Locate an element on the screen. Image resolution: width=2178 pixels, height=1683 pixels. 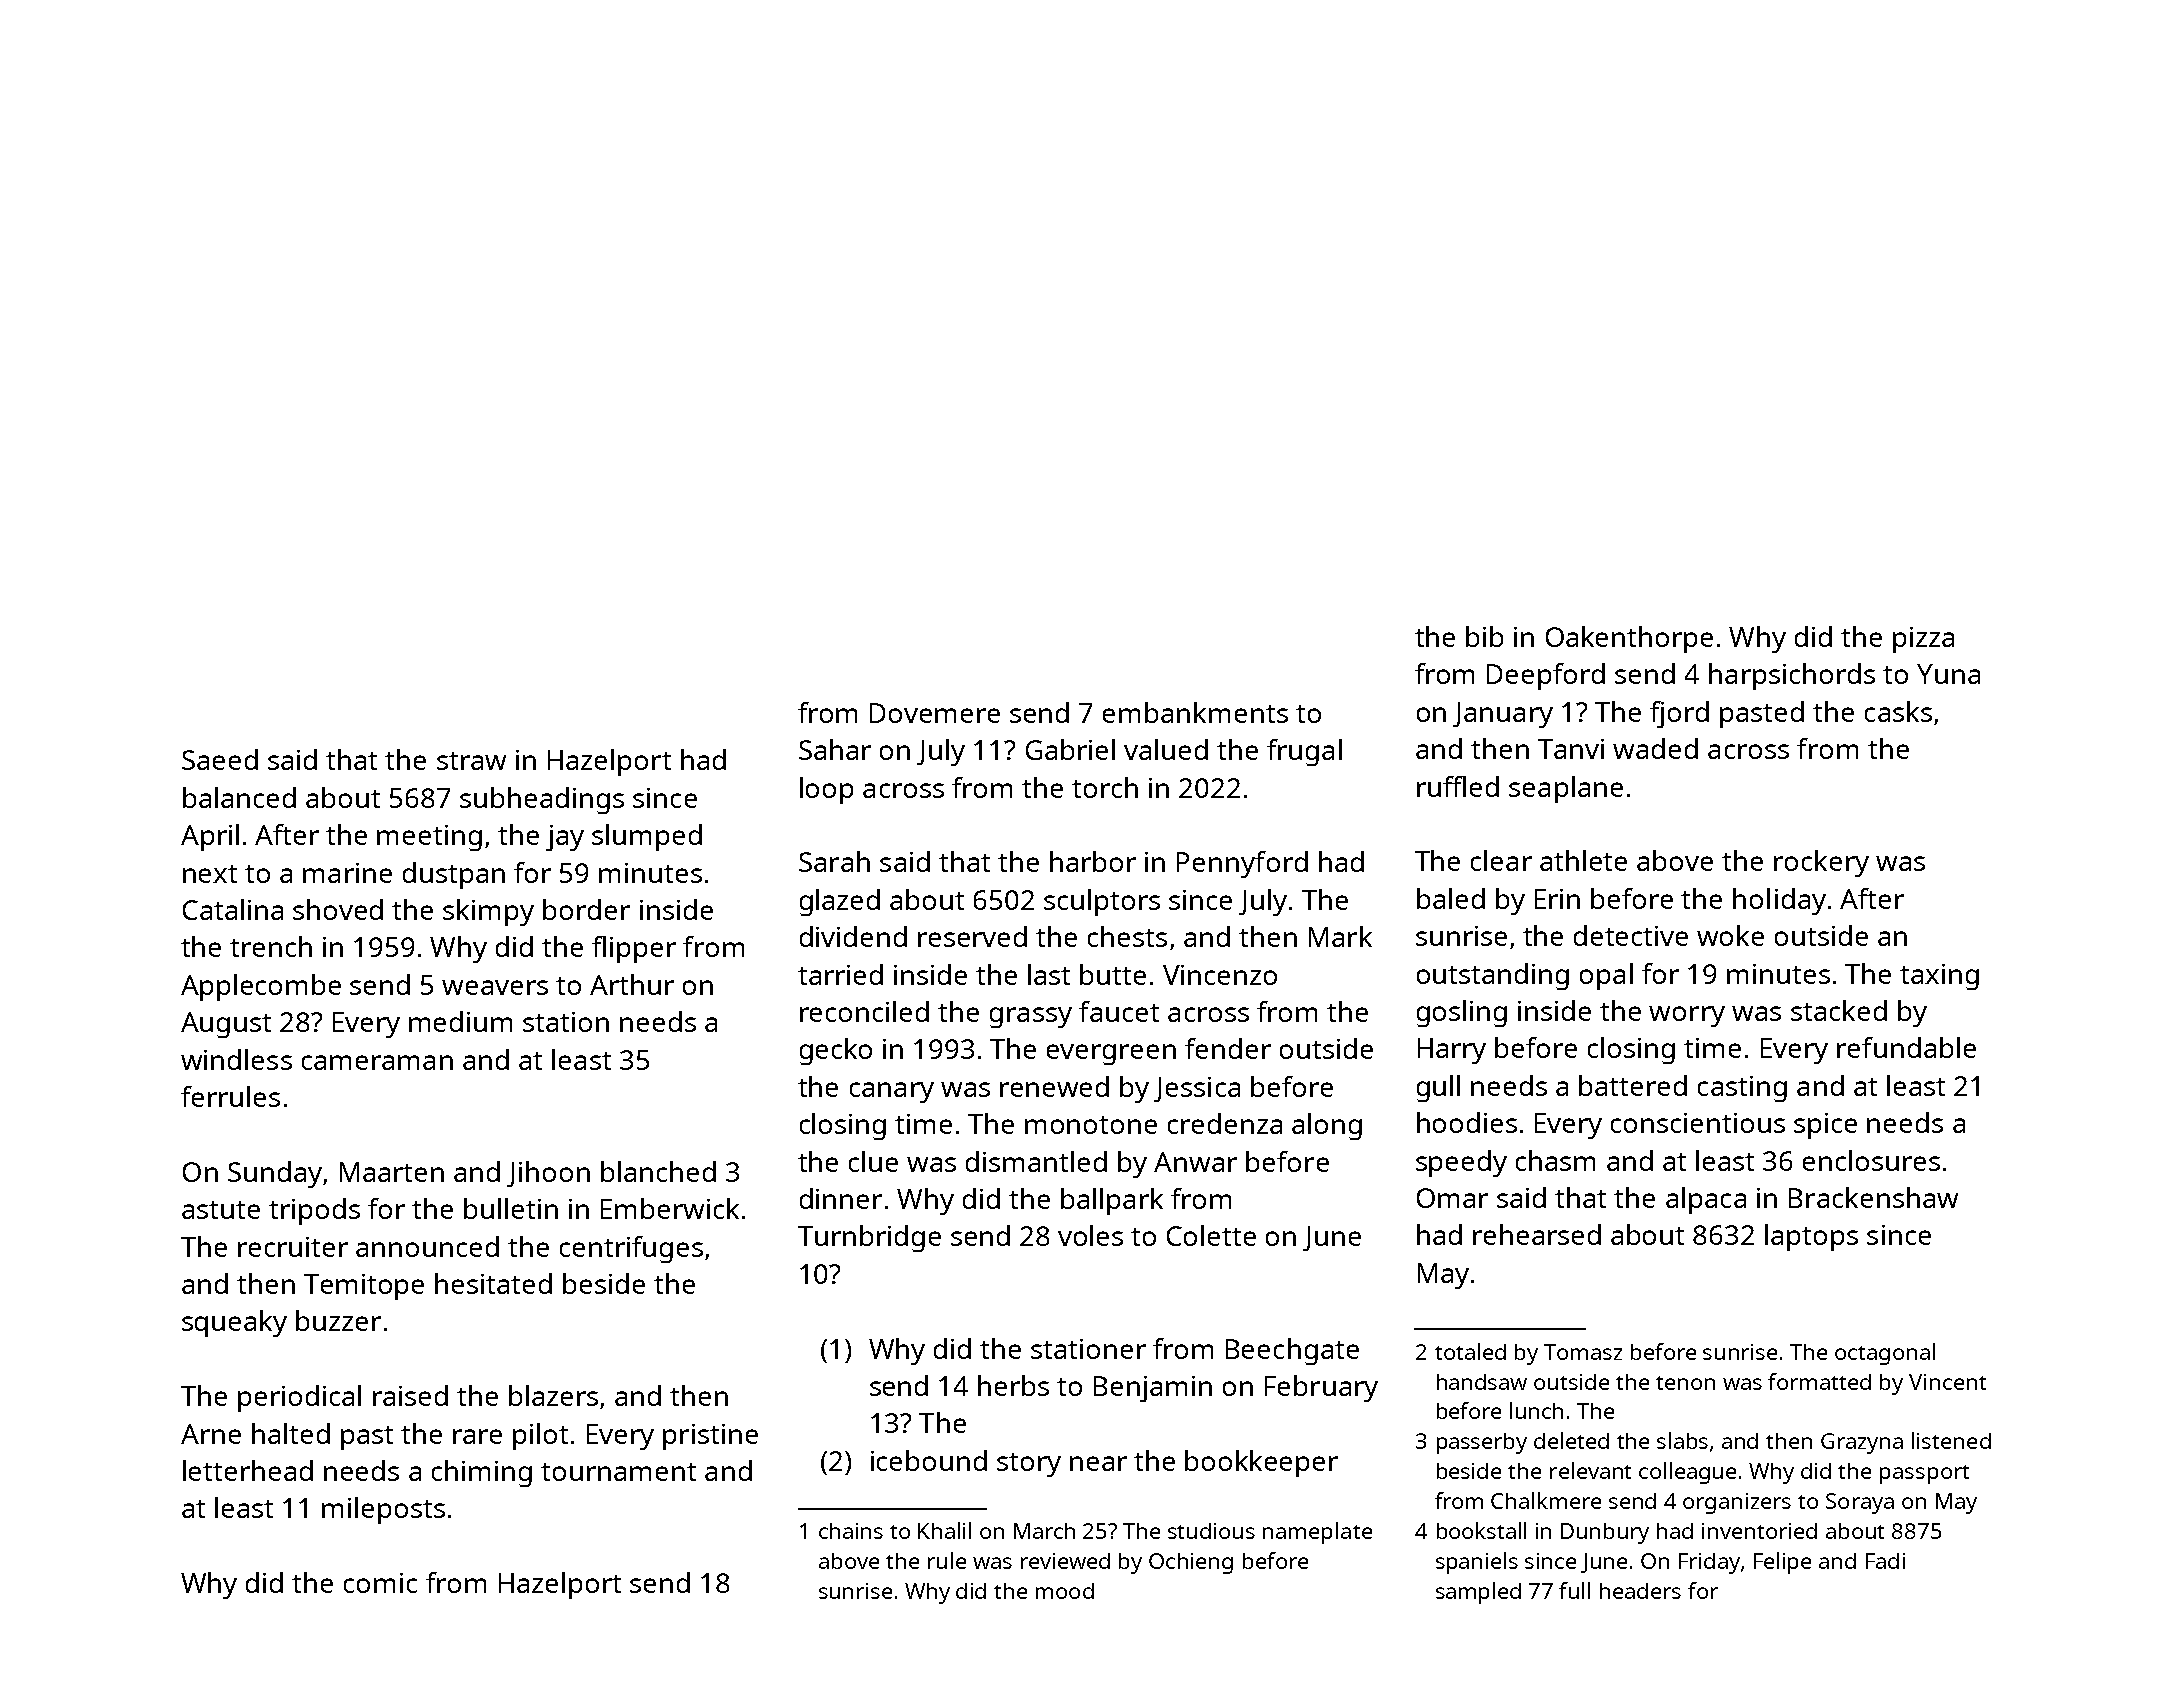
straw is located at coordinates (471, 761).
